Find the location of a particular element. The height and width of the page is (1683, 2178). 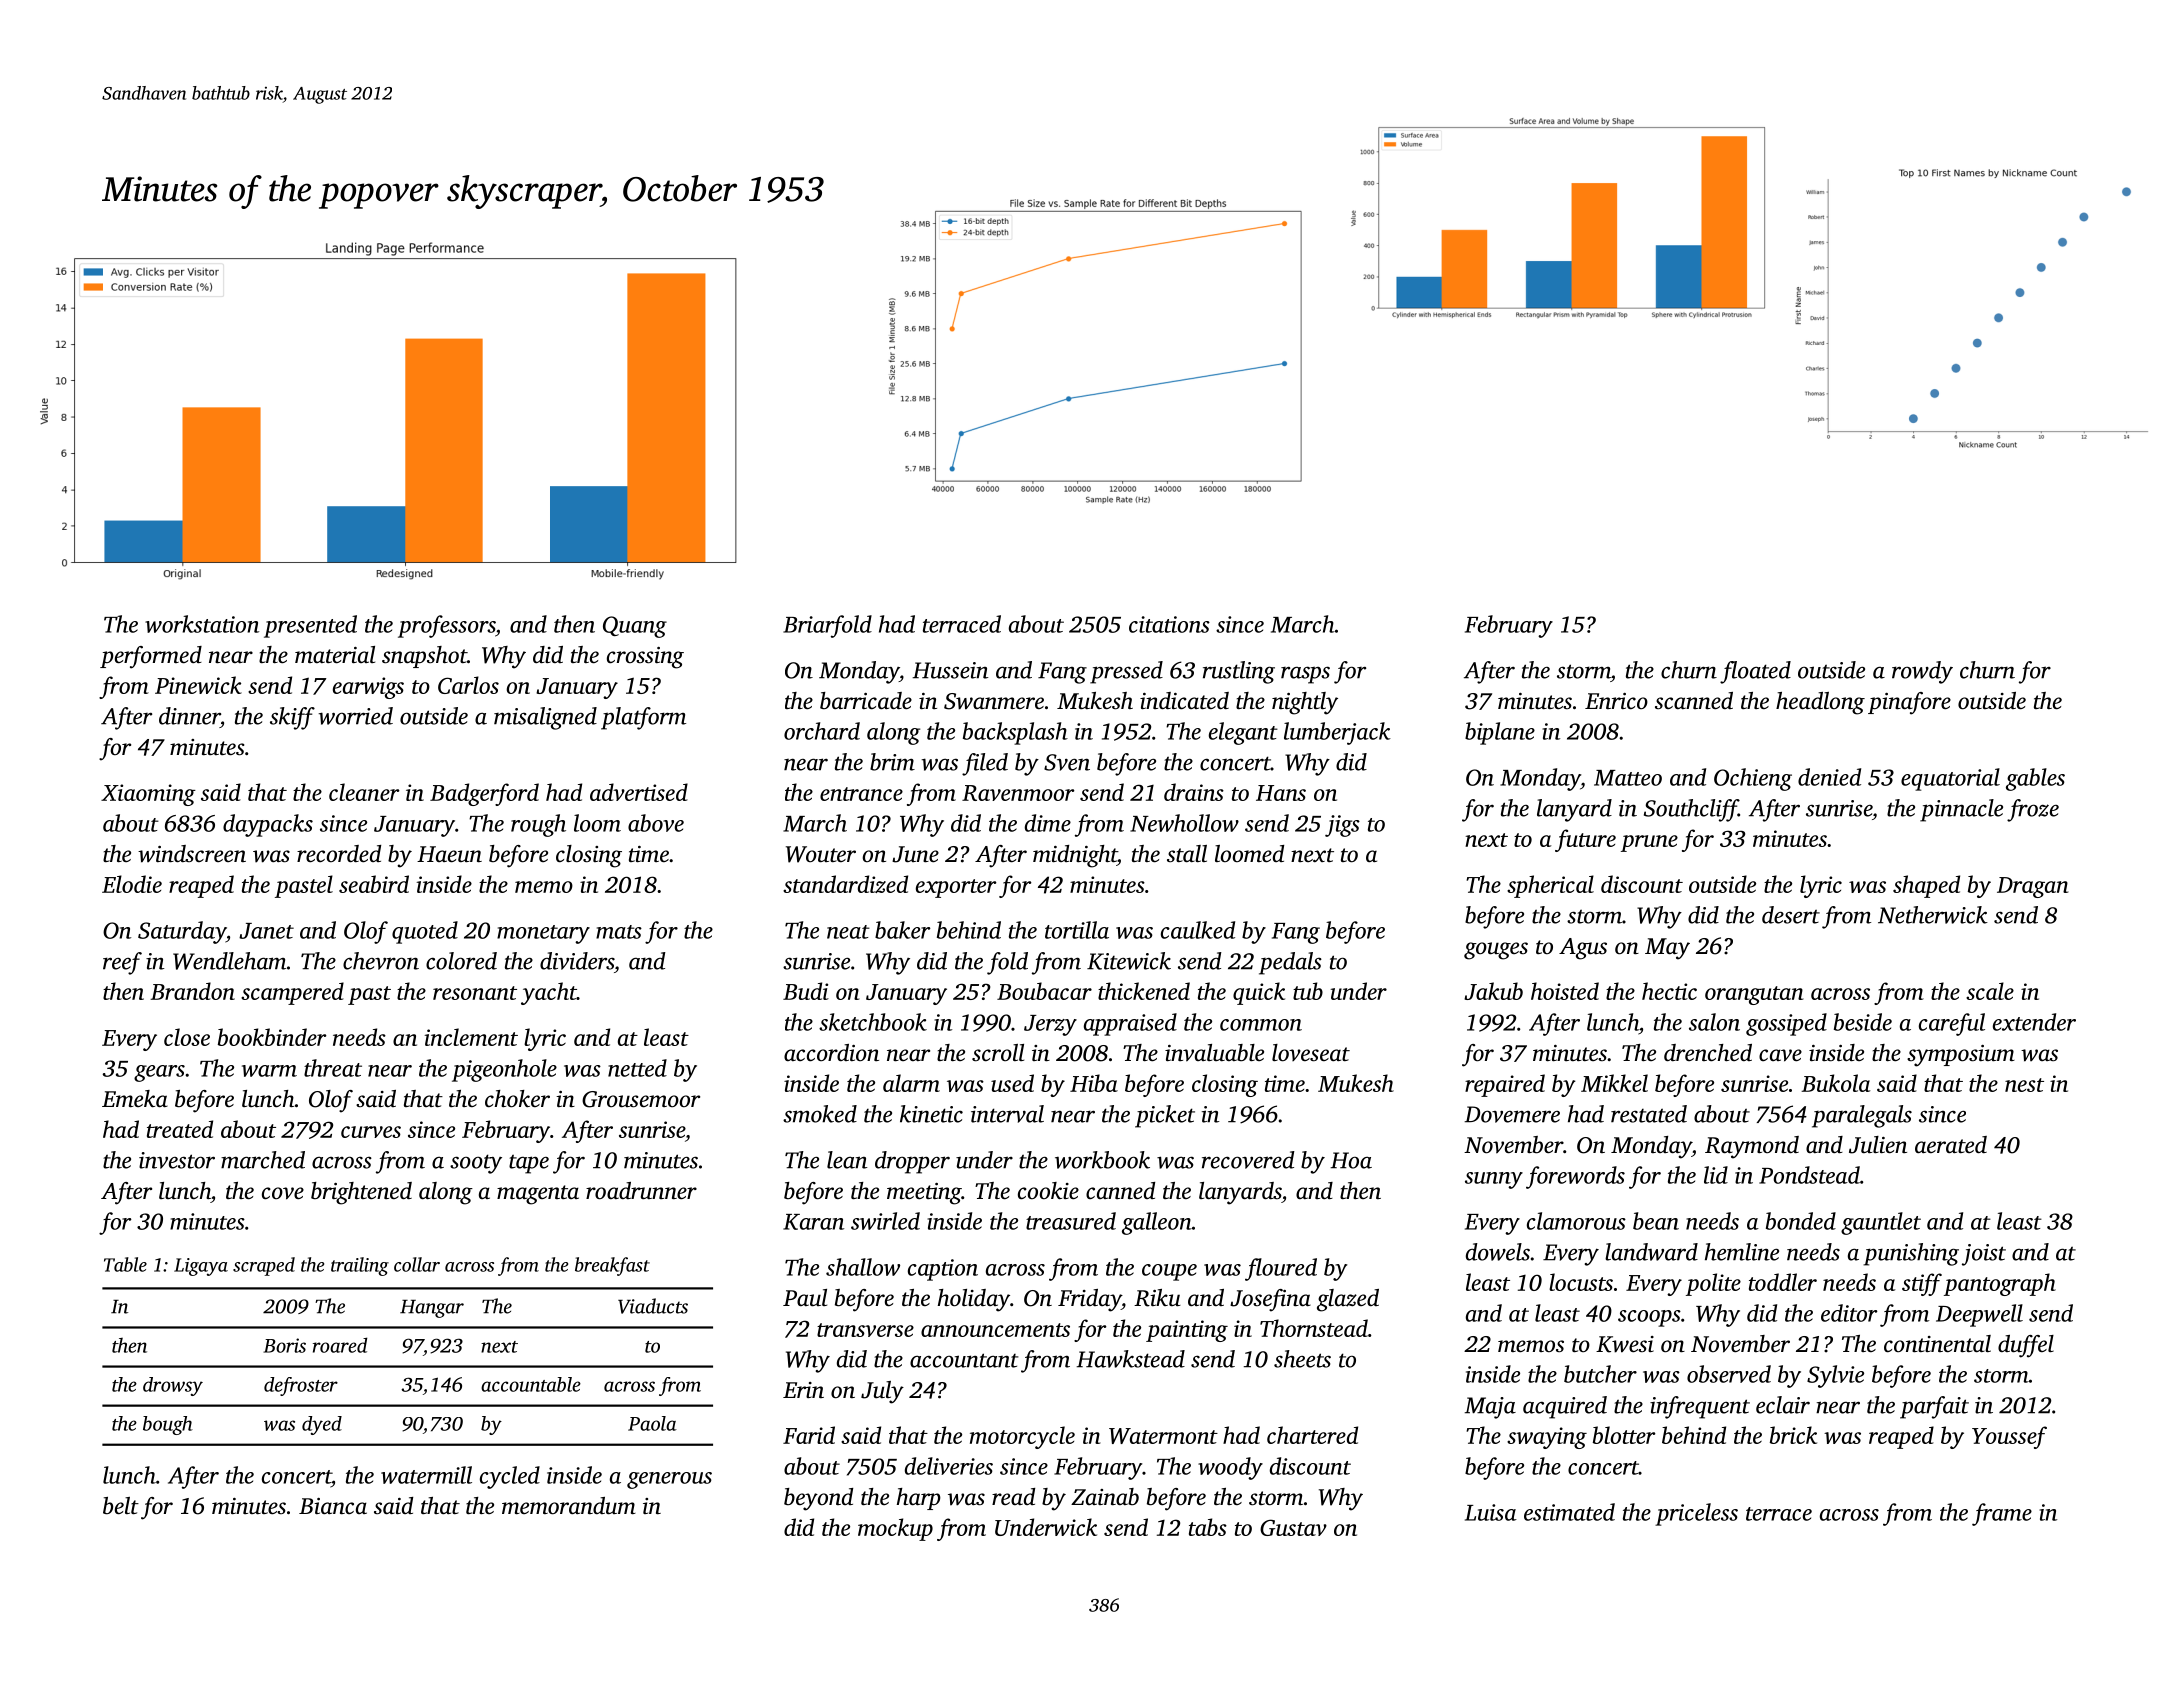

mockup is located at coordinates (895, 1529).
